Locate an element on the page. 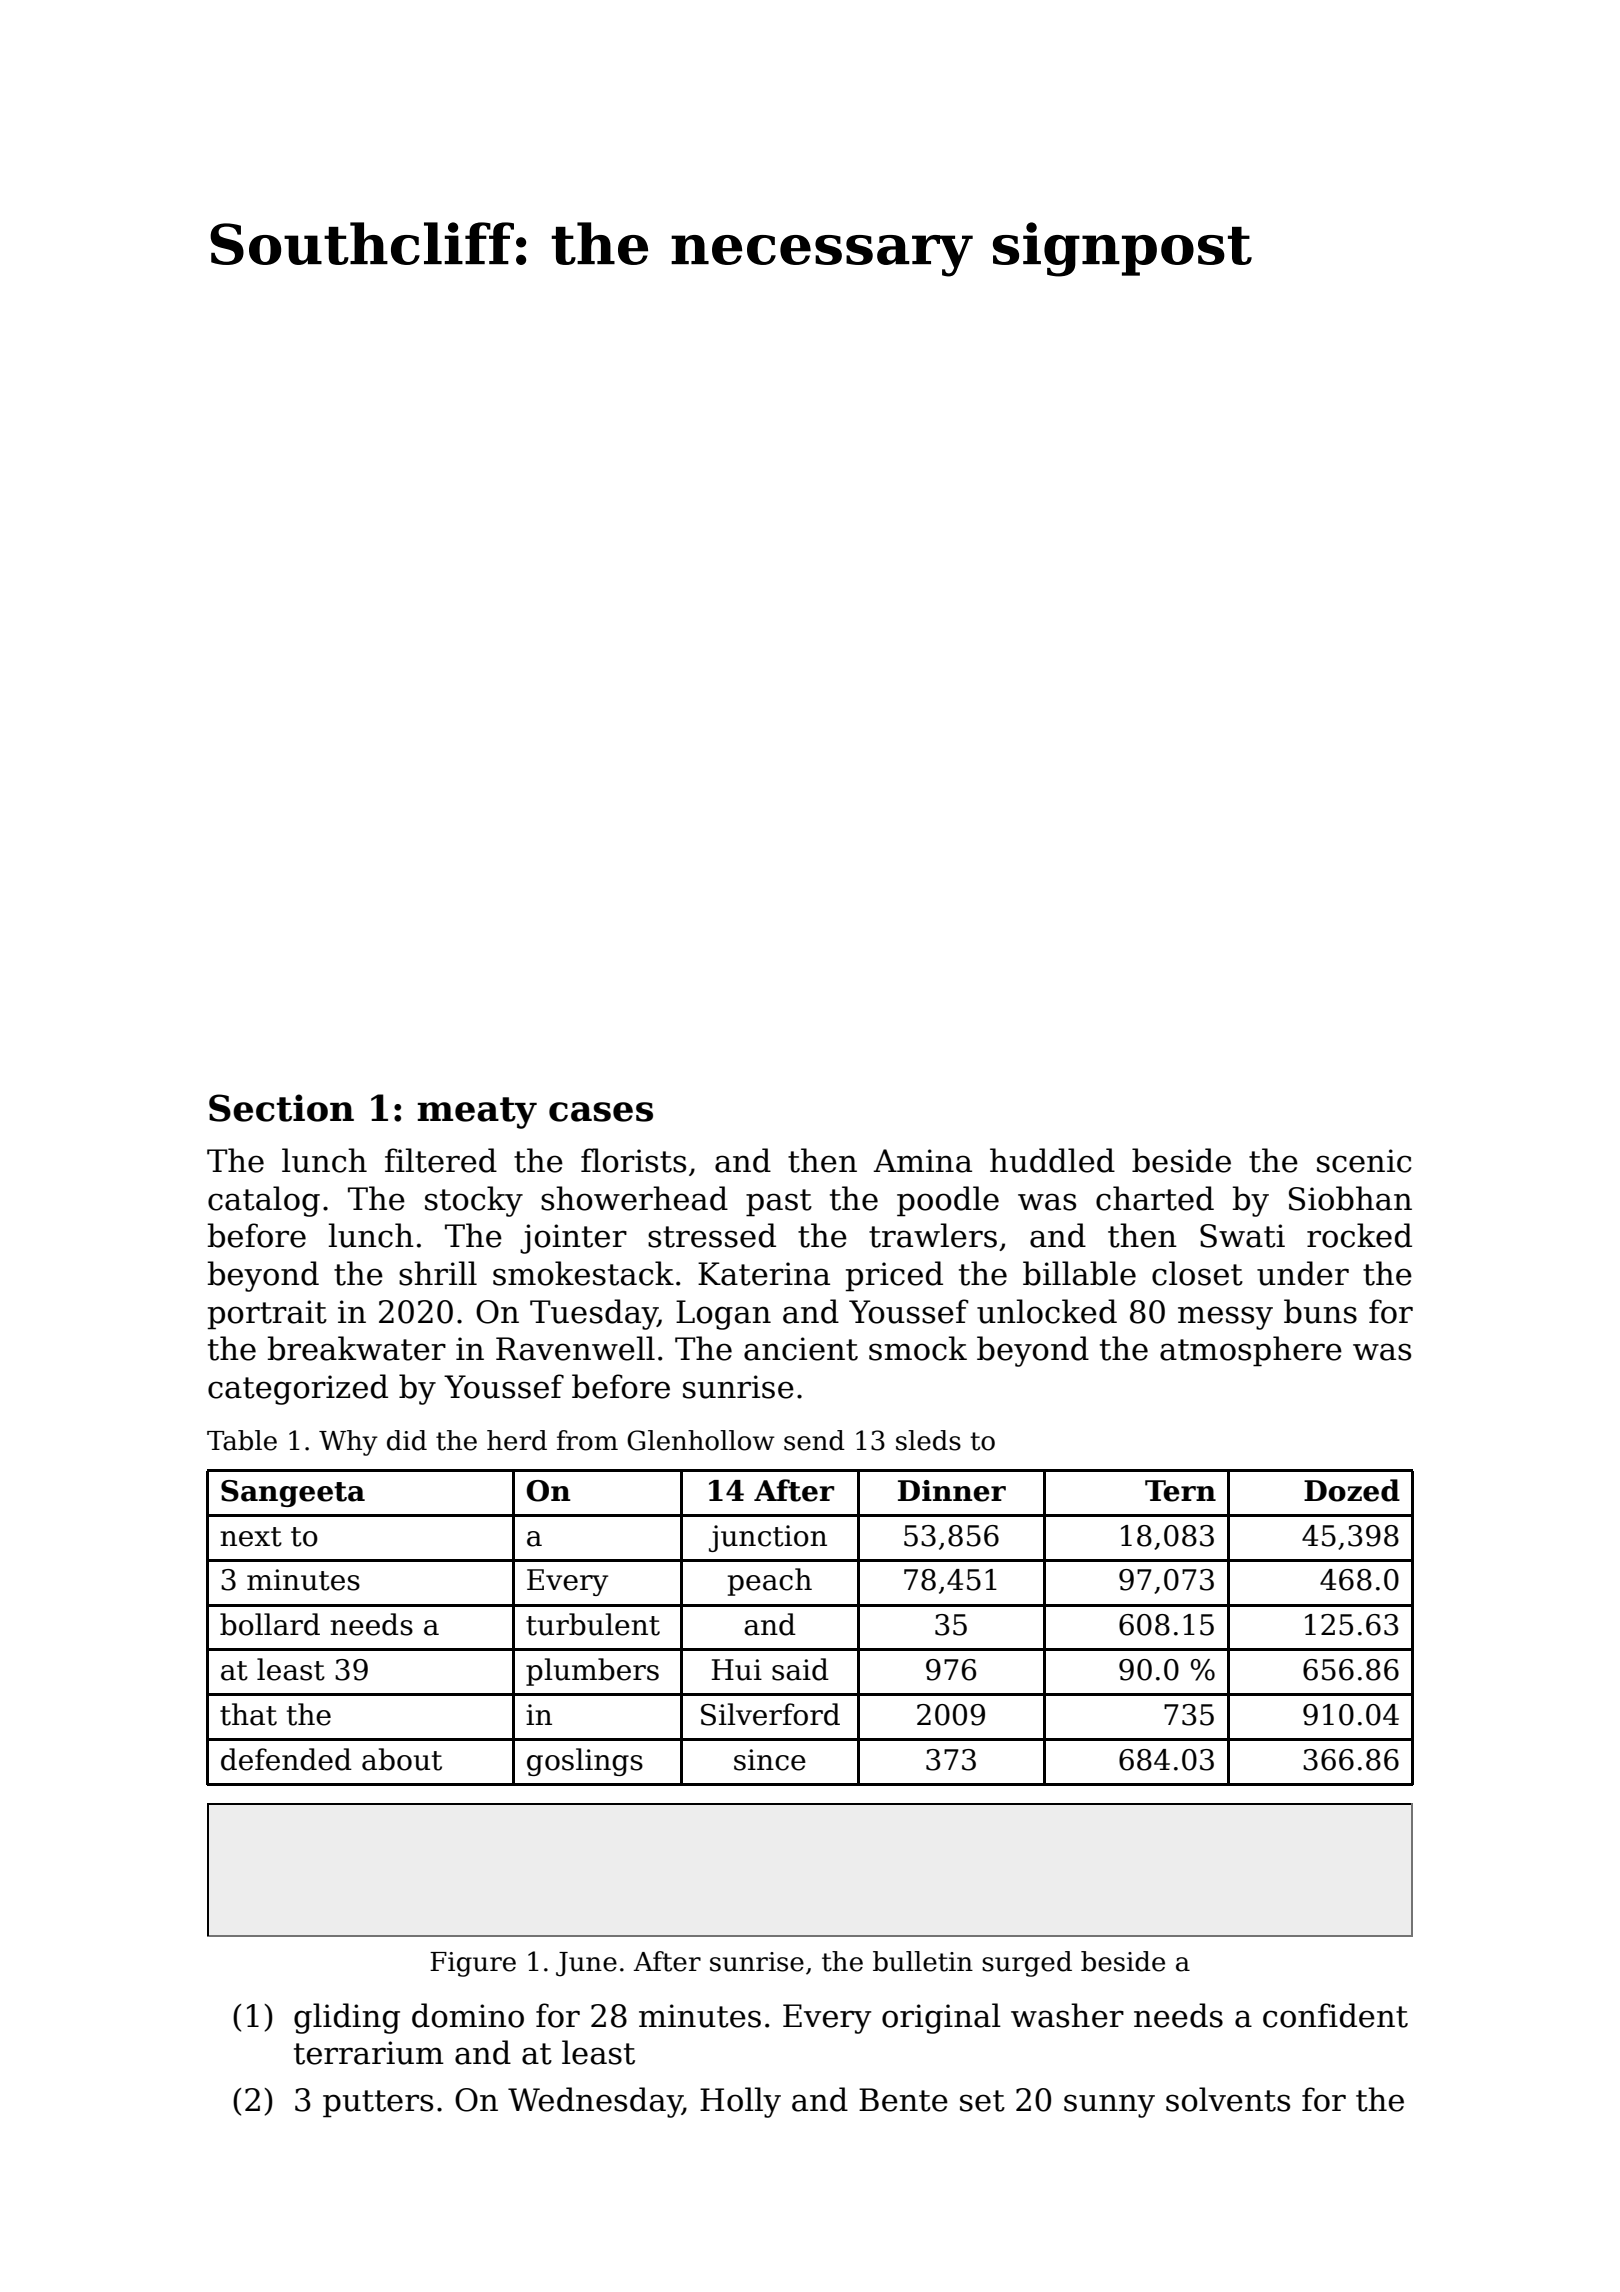 The width and height of the document is (1620, 2292). Bente is located at coordinates (903, 2100).
